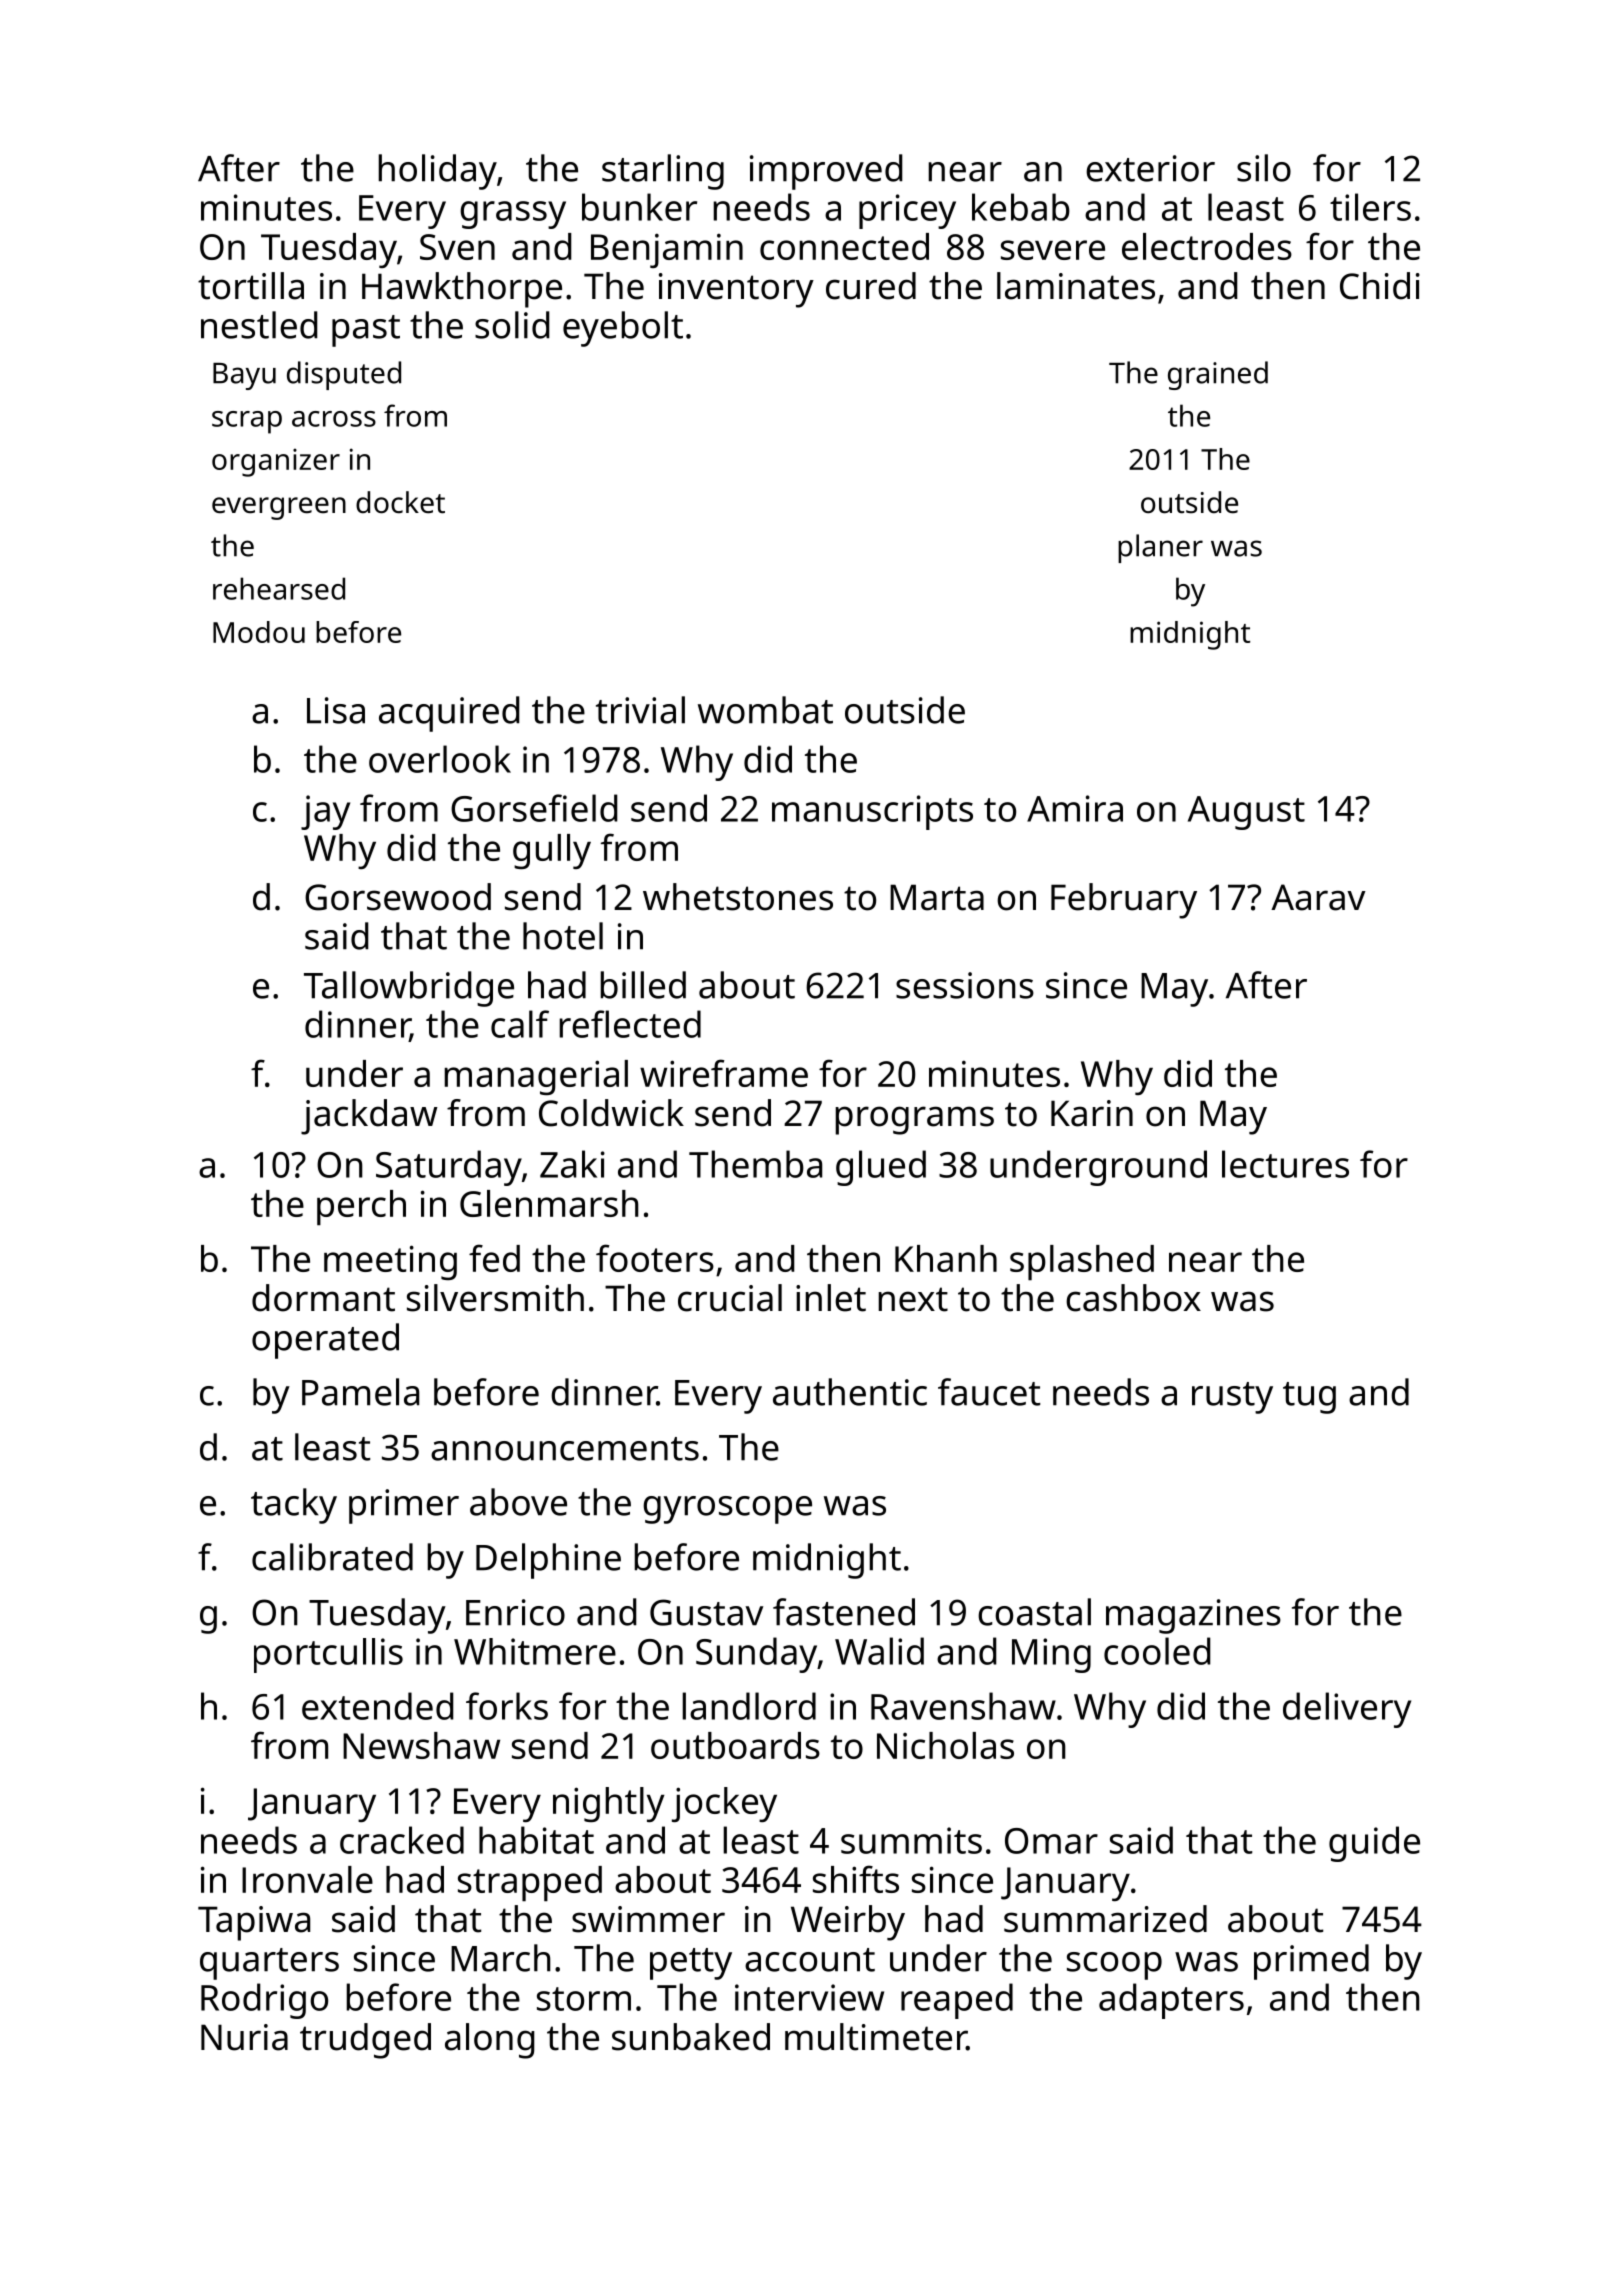  What do you see at coordinates (1150, 168) in the screenshot?
I see `exterior` at bounding box center [1150, 168].
